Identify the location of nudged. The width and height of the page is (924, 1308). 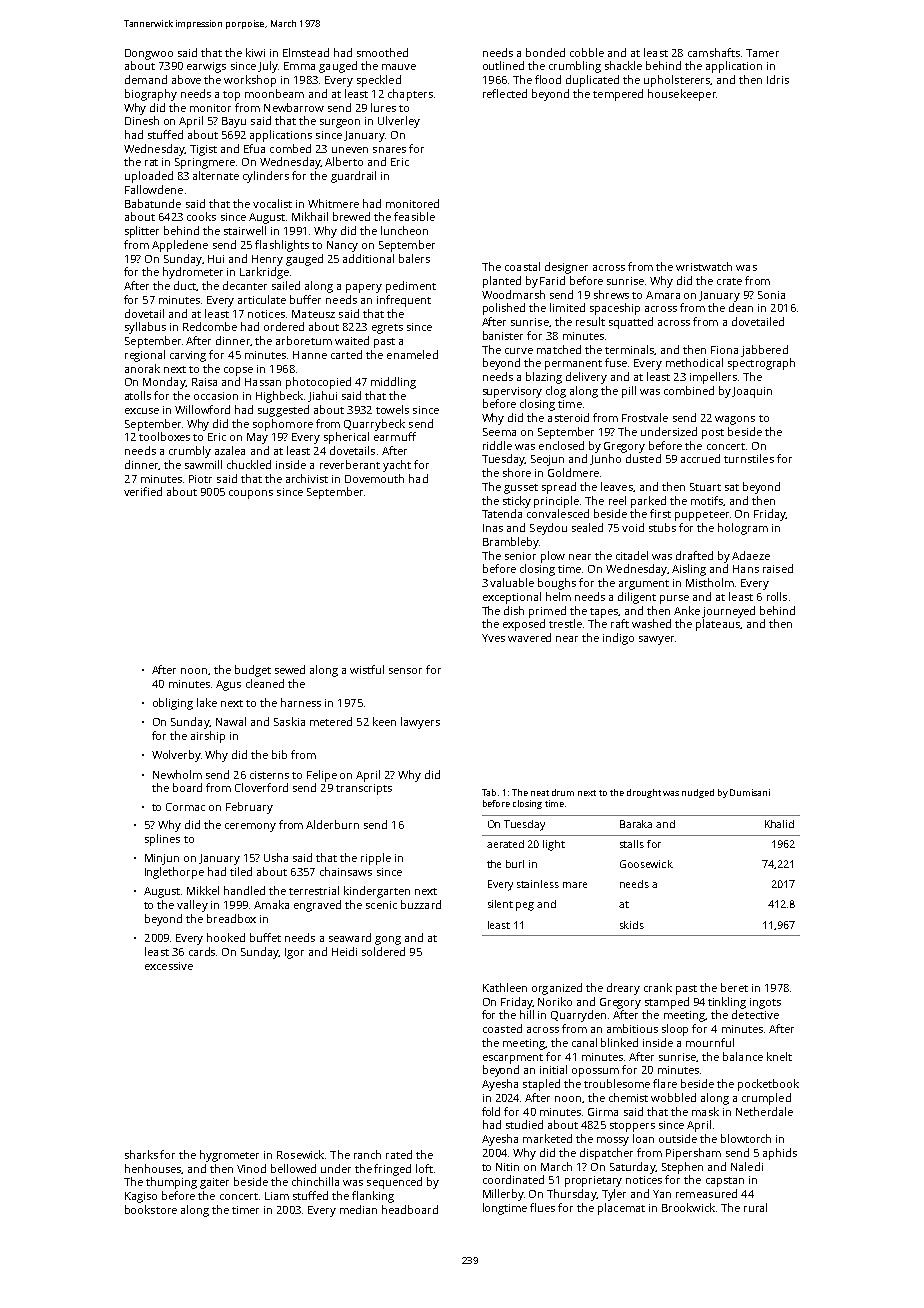
(698, 793).
